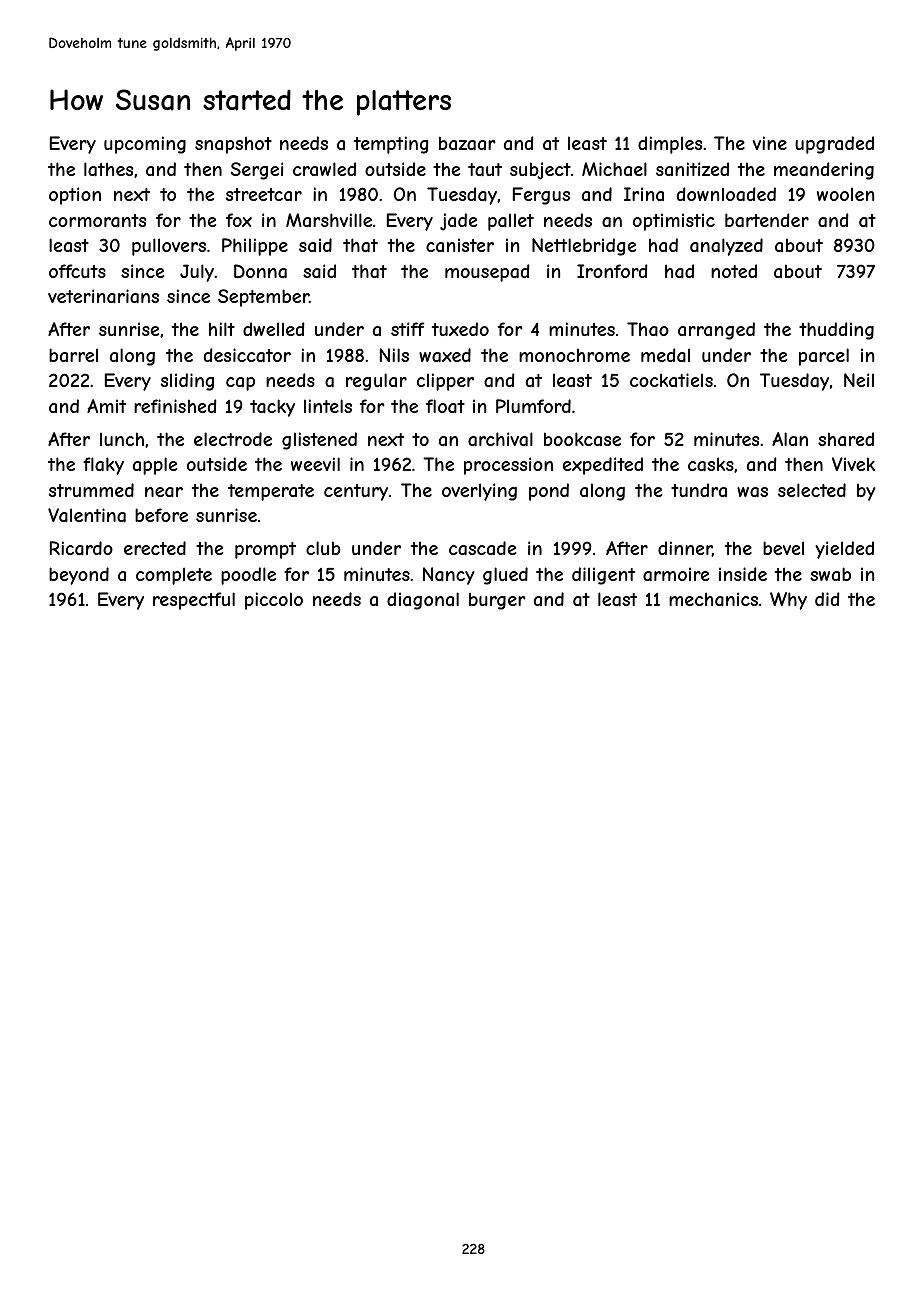 This document has width=924, height=1308. Describe the element at coordinates (79, 576) in the document. I see `beyond` at that location.
